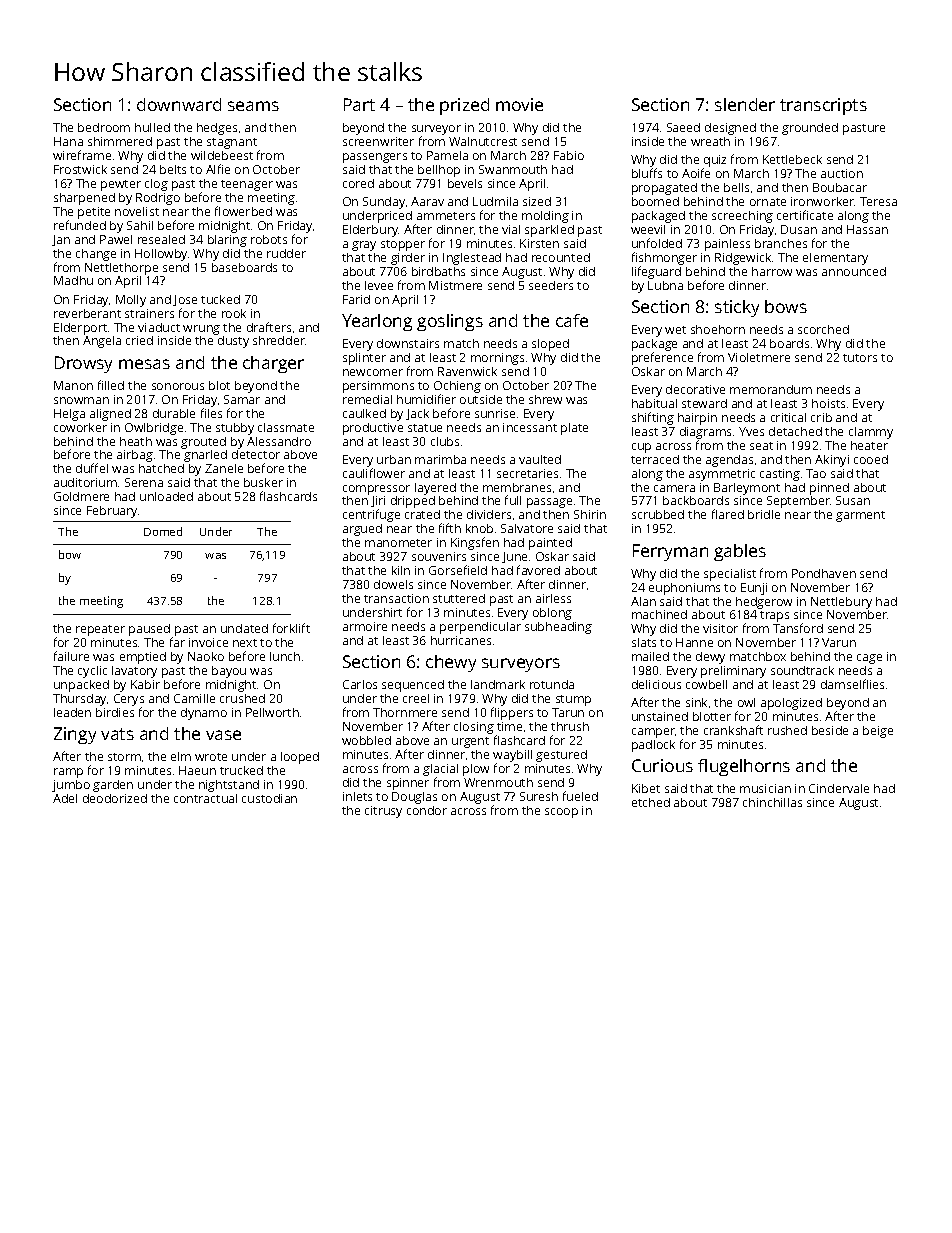 The height and width of the screenshot is (1233, 952). I want to click on downward, so click(179, 104).
